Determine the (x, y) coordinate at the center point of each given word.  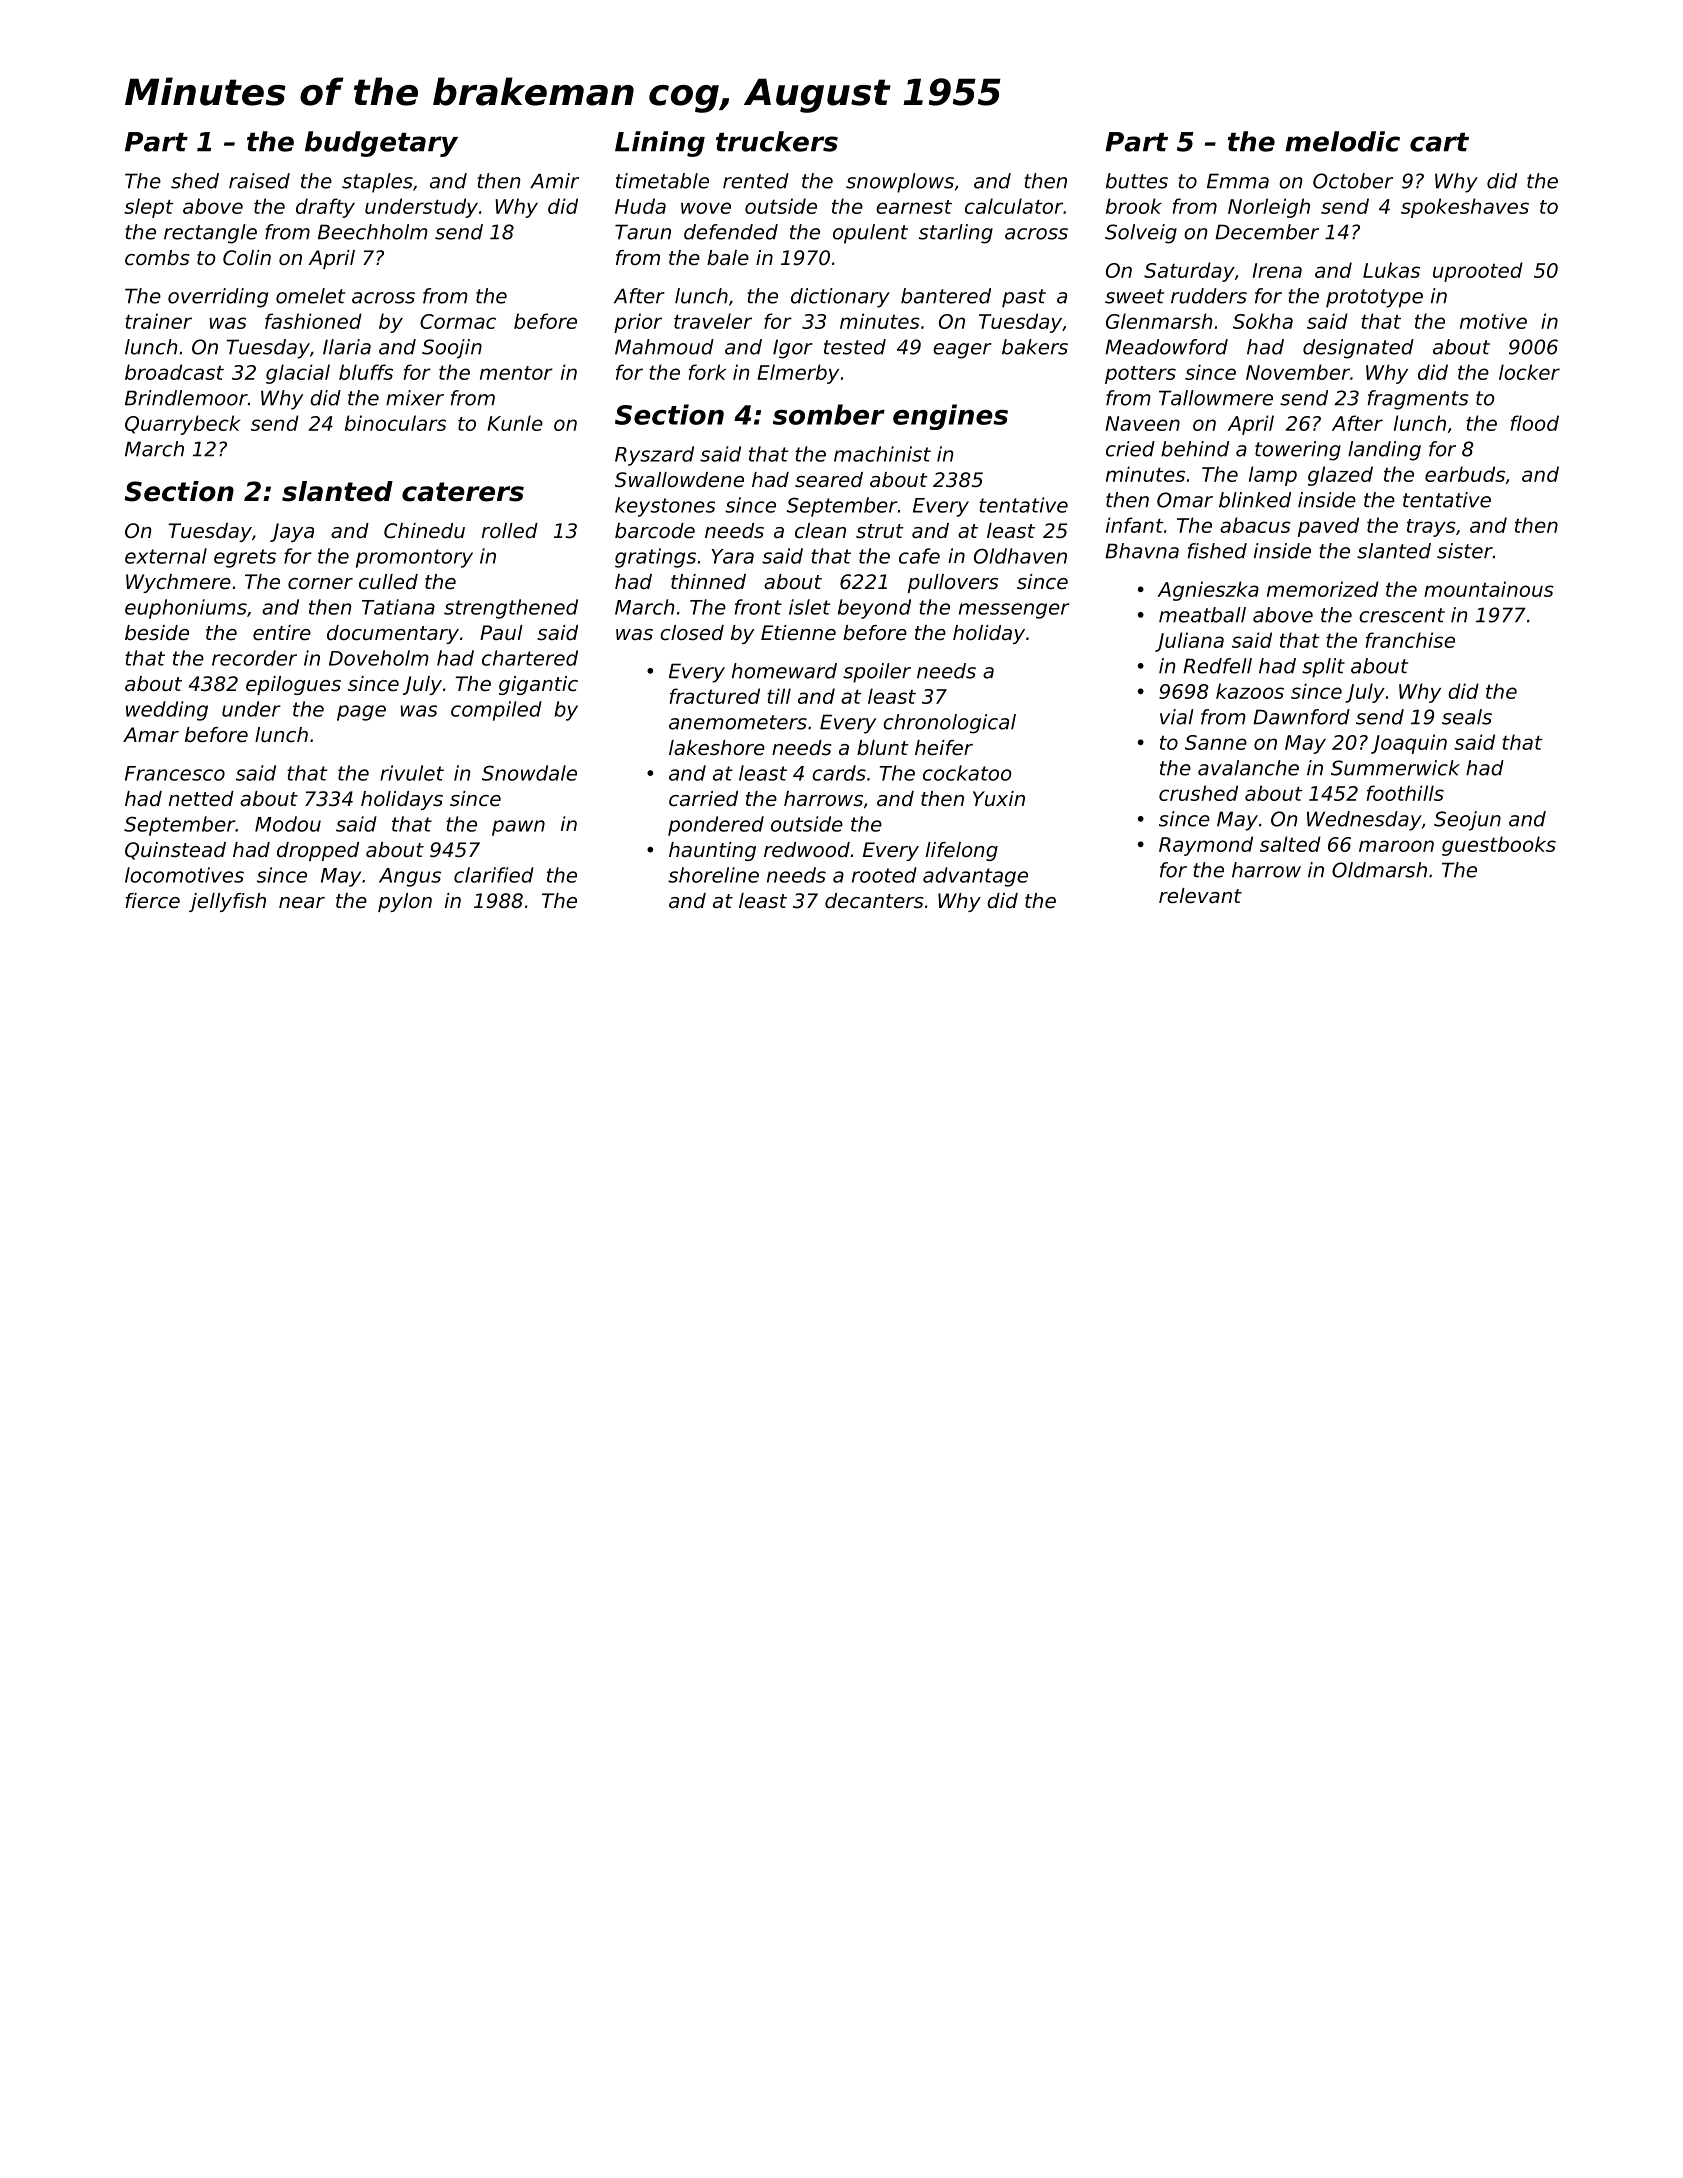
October (1353, 181)
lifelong (962, 851)
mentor (516, 373)
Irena (1277, 270)
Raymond (1206, 846)
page (361, 713)
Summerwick (1395, 768)
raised (259, 181)
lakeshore (717, 748)
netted (201, 798)
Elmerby (798, 374)
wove (706, 208)
